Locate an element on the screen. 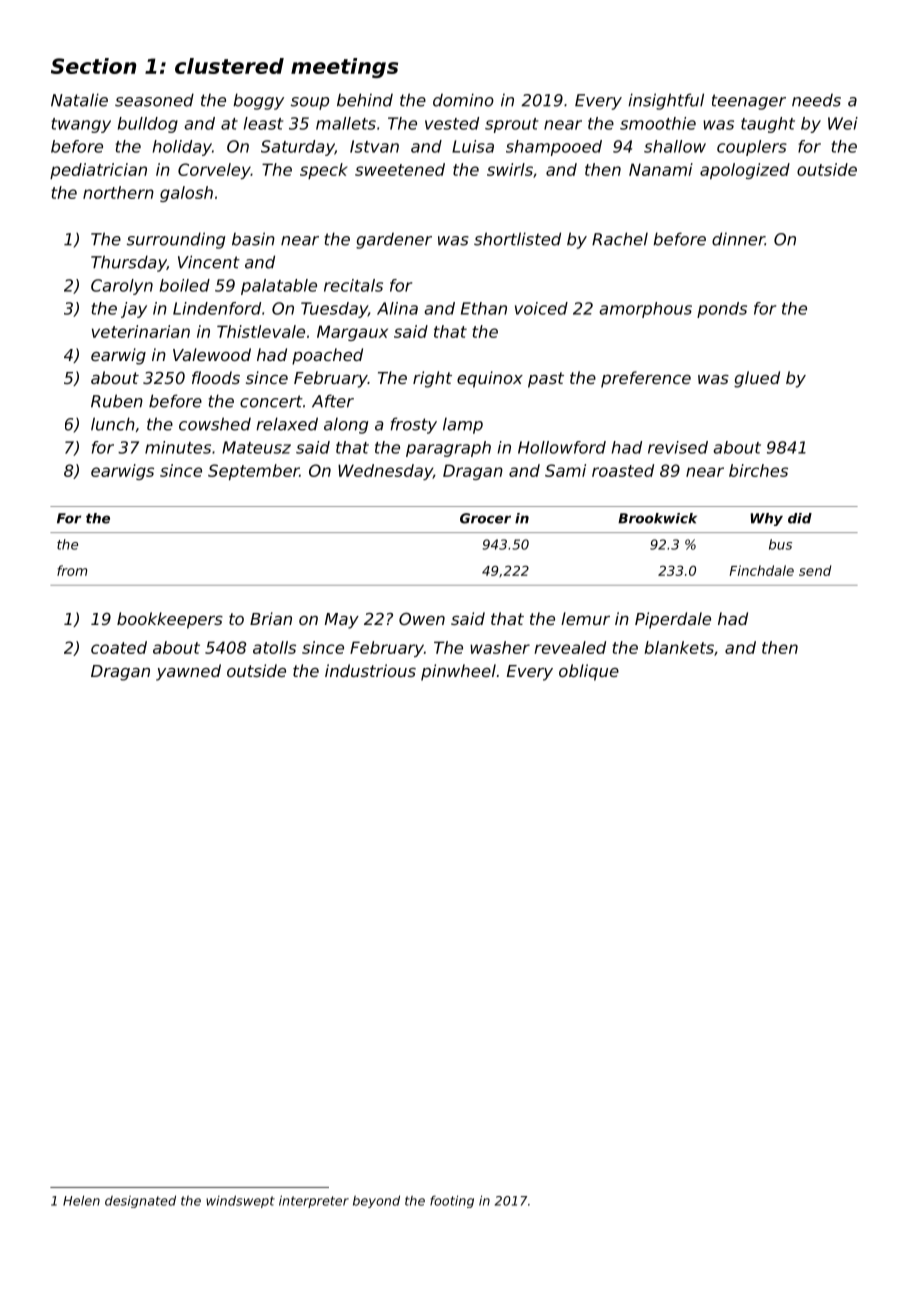 The width and height of the screenshot is (908, 1316). lunch is located at coordinates (113, 424).
